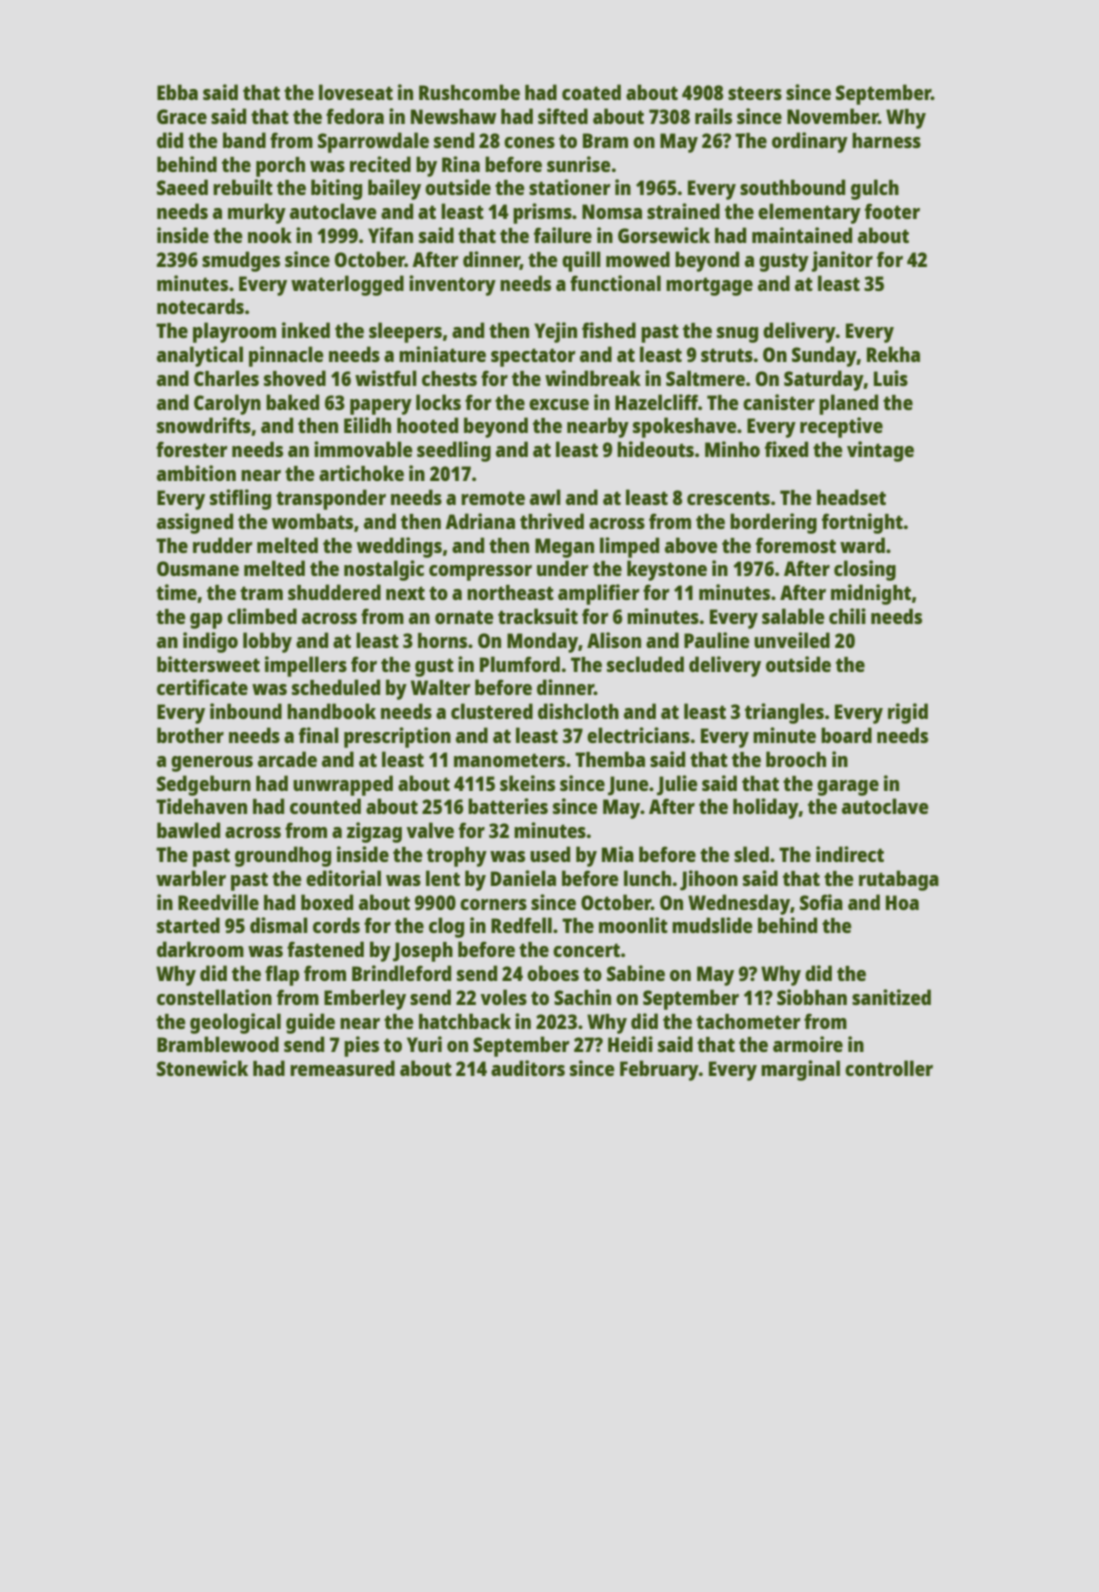 This image has height=1592, width=1099. Describe the element at coordinates (202, 1068) in the image. I see `Stonewick` at that location.
